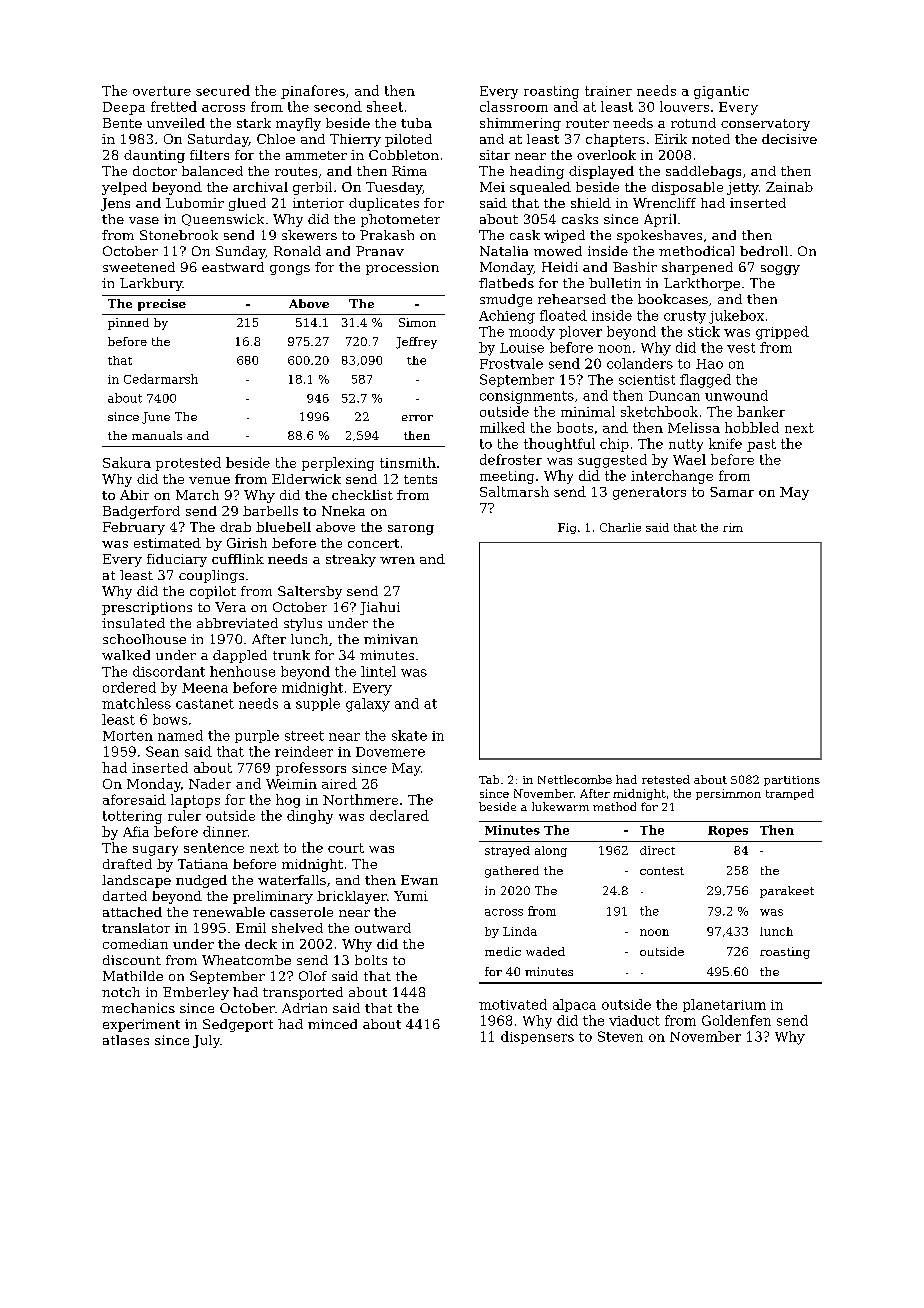 This screenshot has width=924, height=1308. I want to click on squealed, so click(540, 188).
